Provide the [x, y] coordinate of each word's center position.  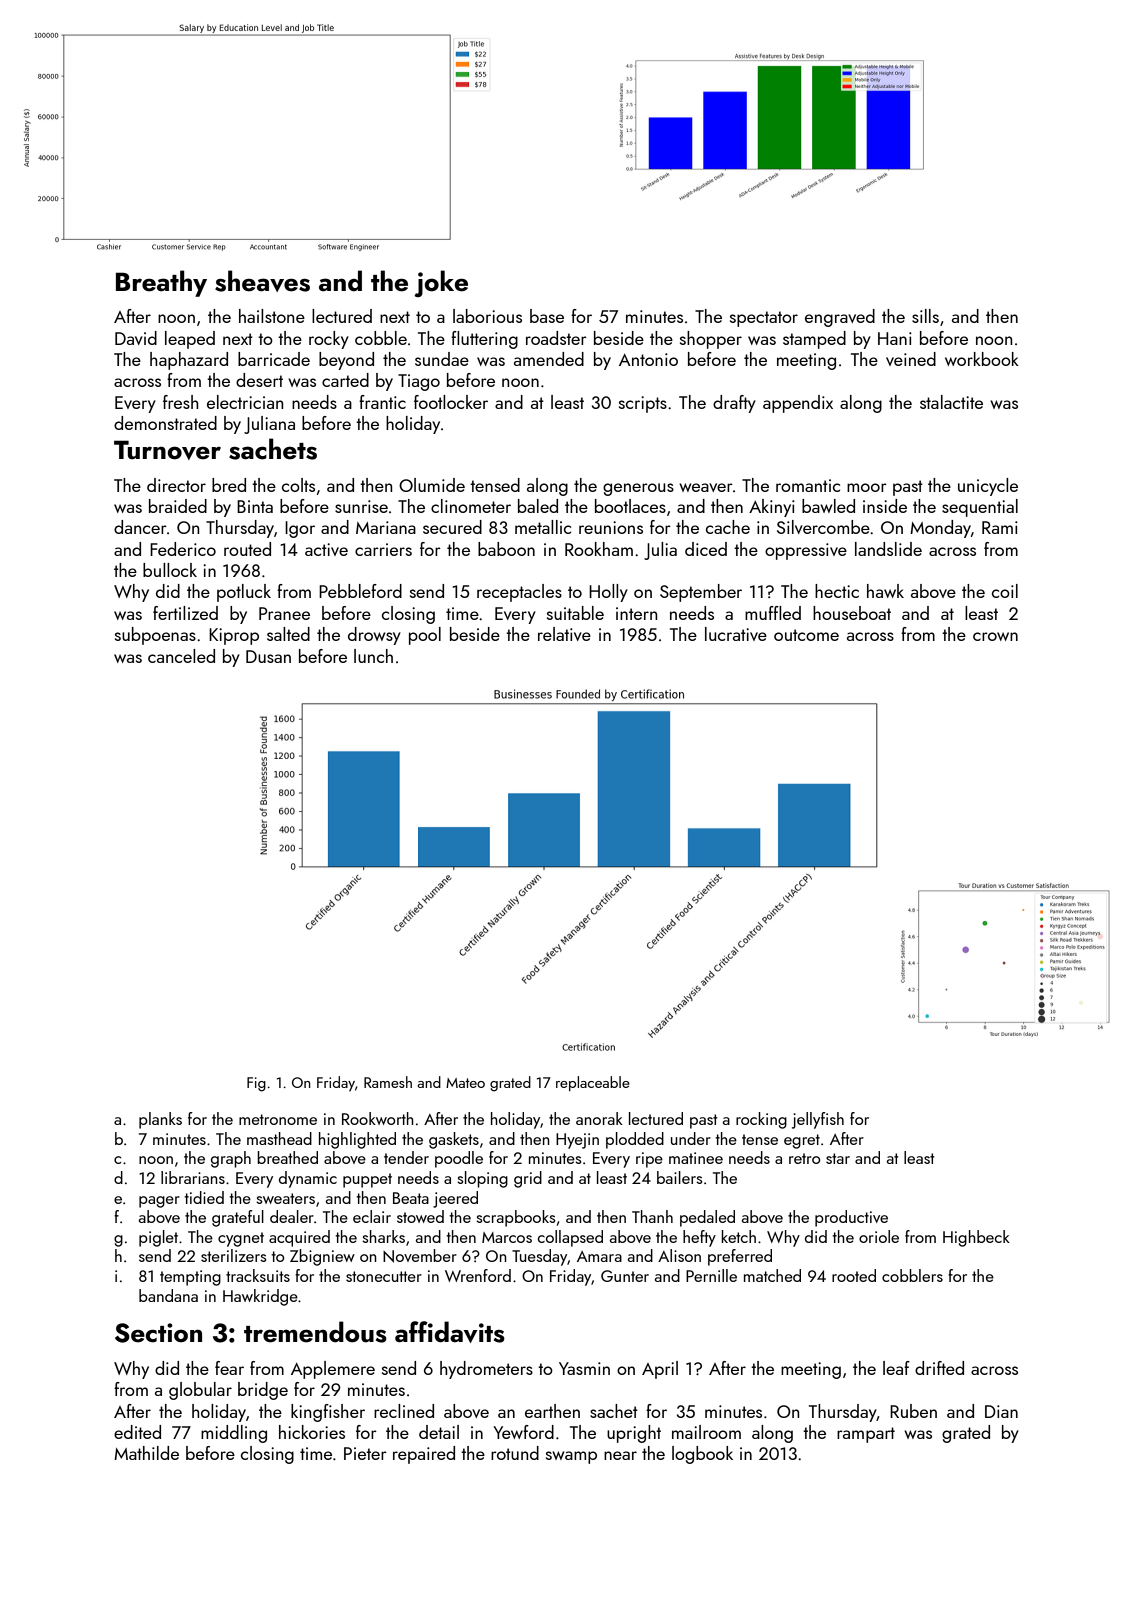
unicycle [988, 487]
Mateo [465, 1083]
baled [538, 506]
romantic [808, 485]
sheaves [262, 281]
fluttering [484, 340]
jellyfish [818, 1120]
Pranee [284, 613]
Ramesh [388, 1082]
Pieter [365, 1453]
